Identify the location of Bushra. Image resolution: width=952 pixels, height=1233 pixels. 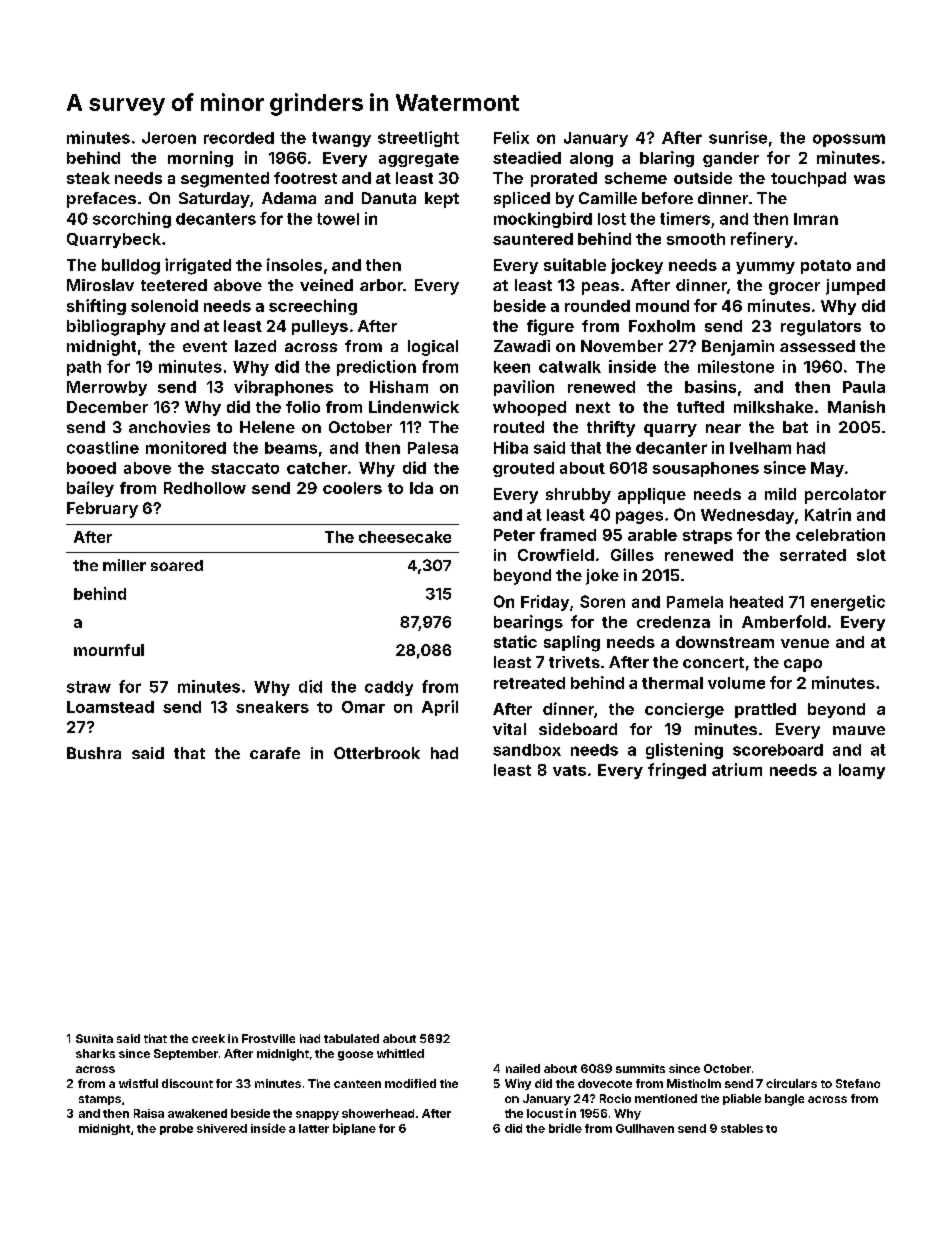
(94, 753).
